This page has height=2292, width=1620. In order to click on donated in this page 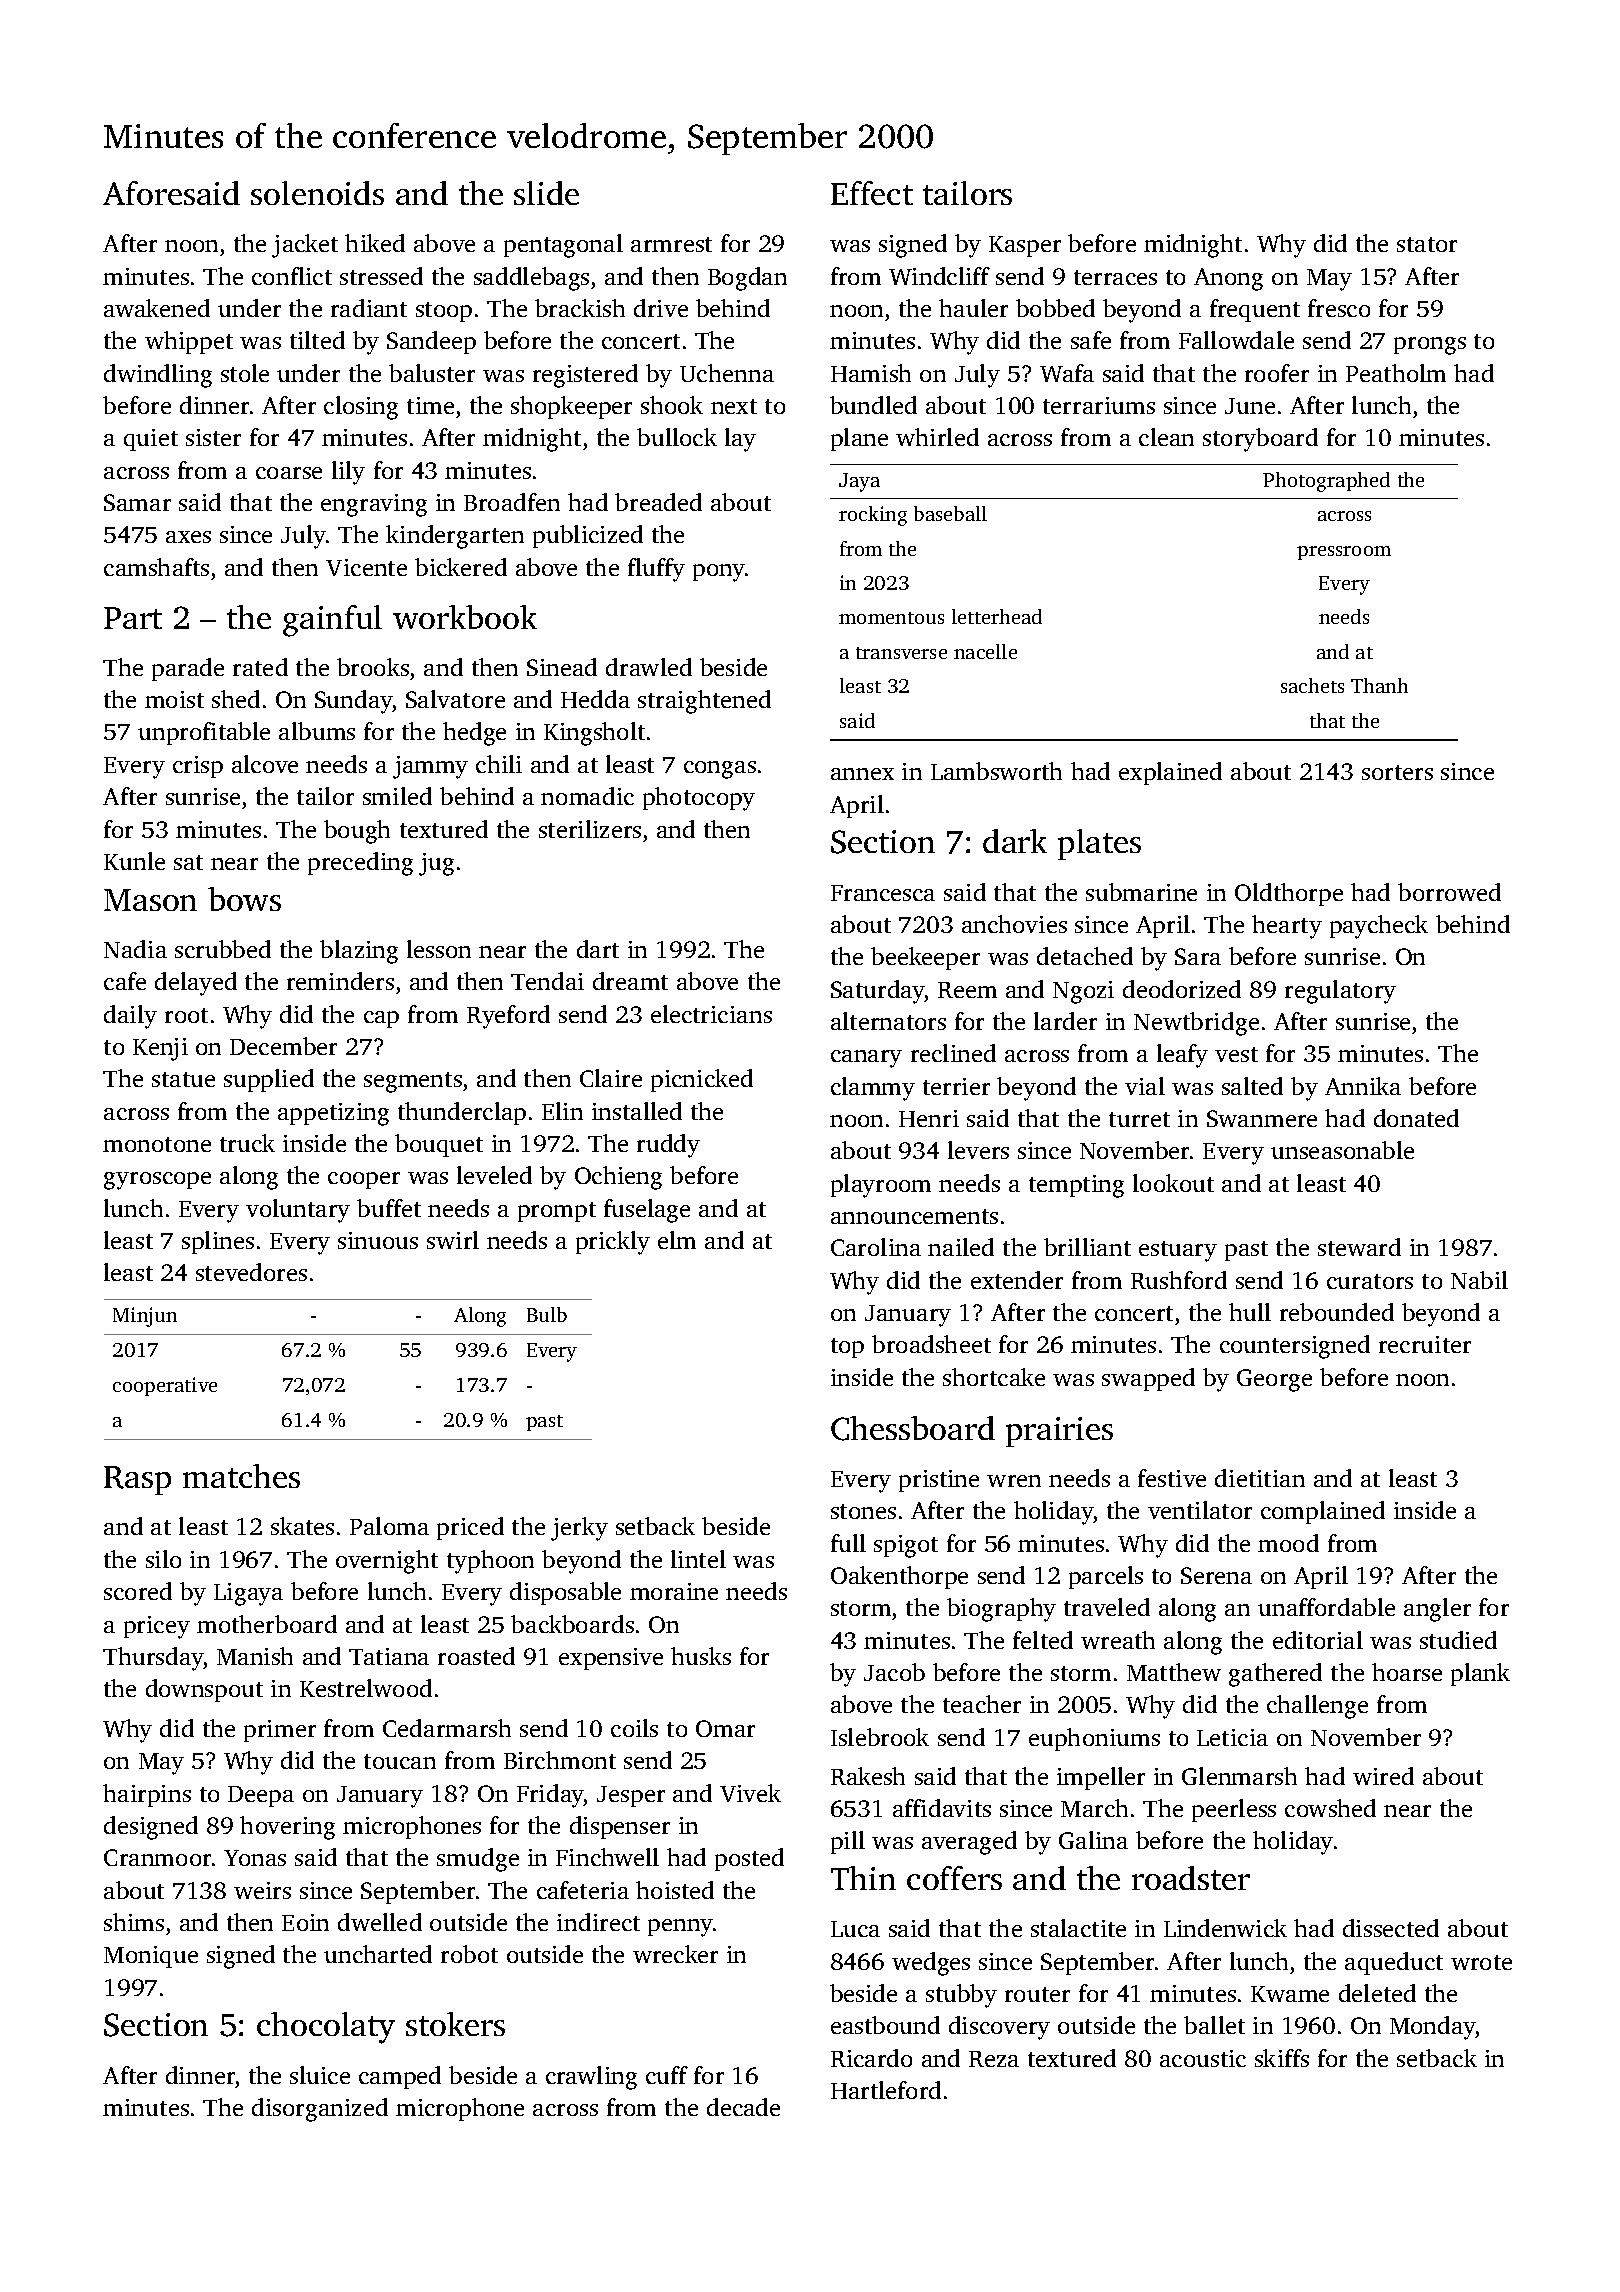, I will do `click(1416, 1118)`.
